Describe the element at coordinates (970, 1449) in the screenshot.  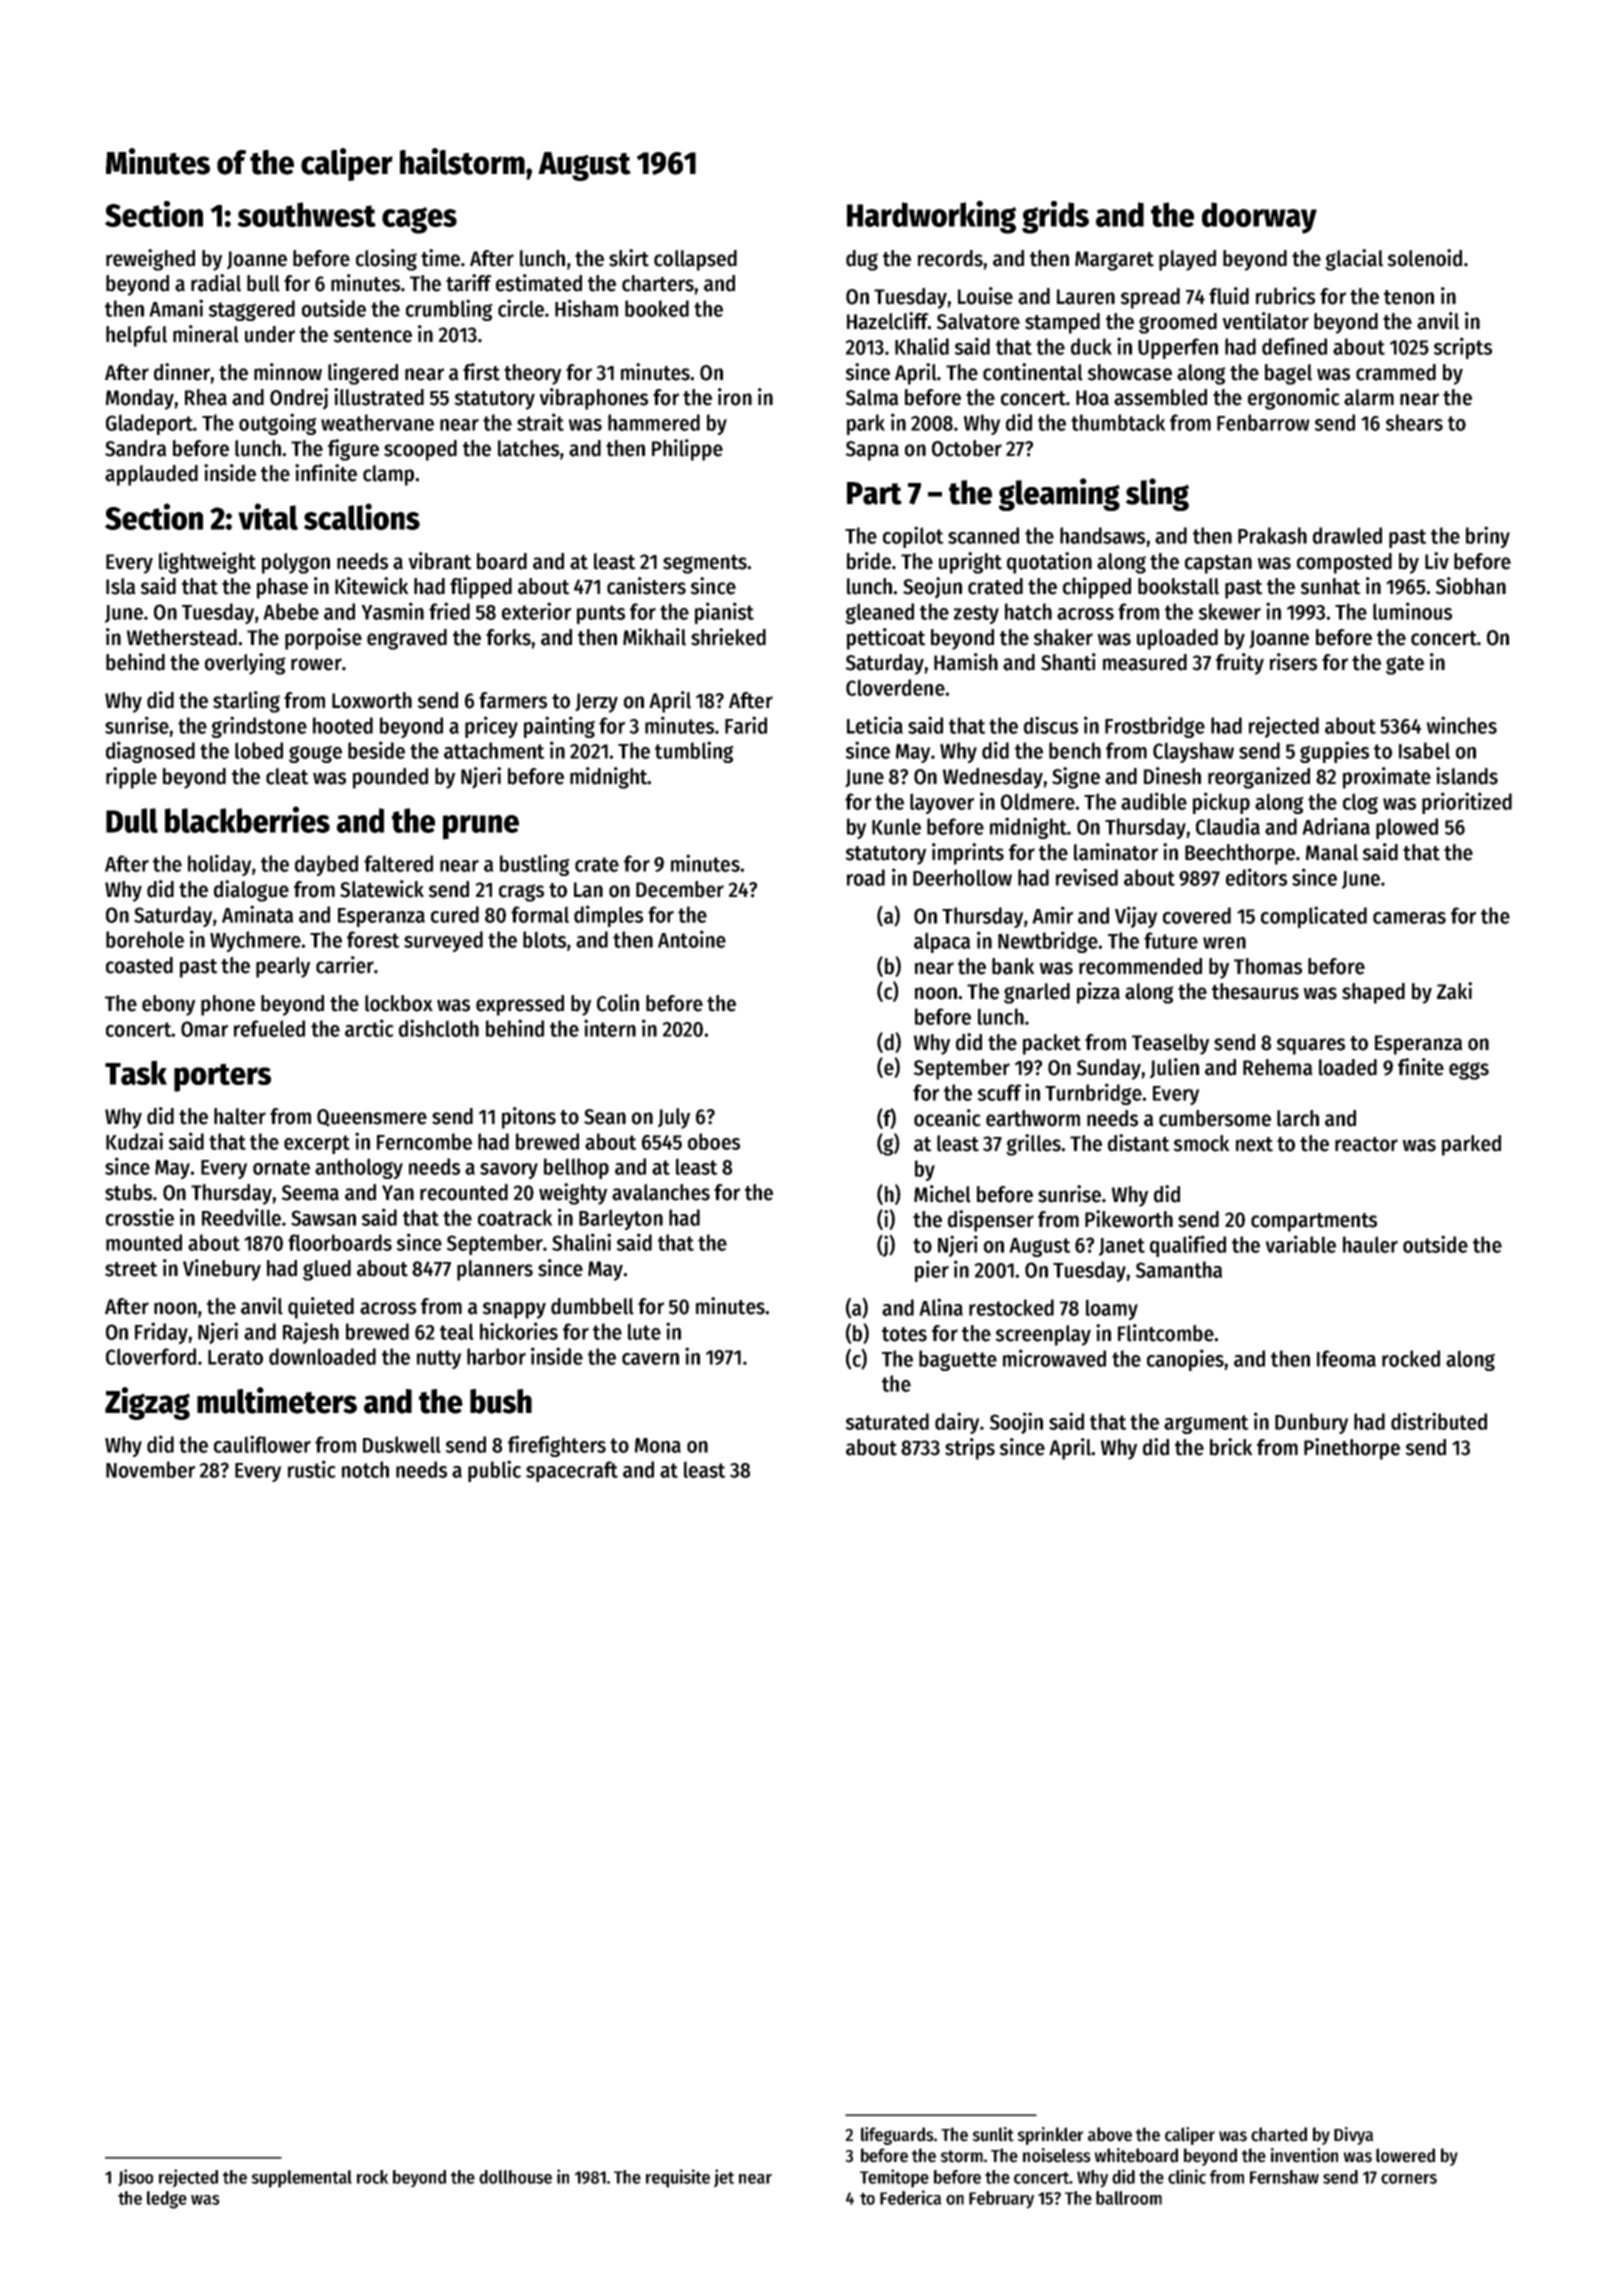
I see `strips` at that location.
